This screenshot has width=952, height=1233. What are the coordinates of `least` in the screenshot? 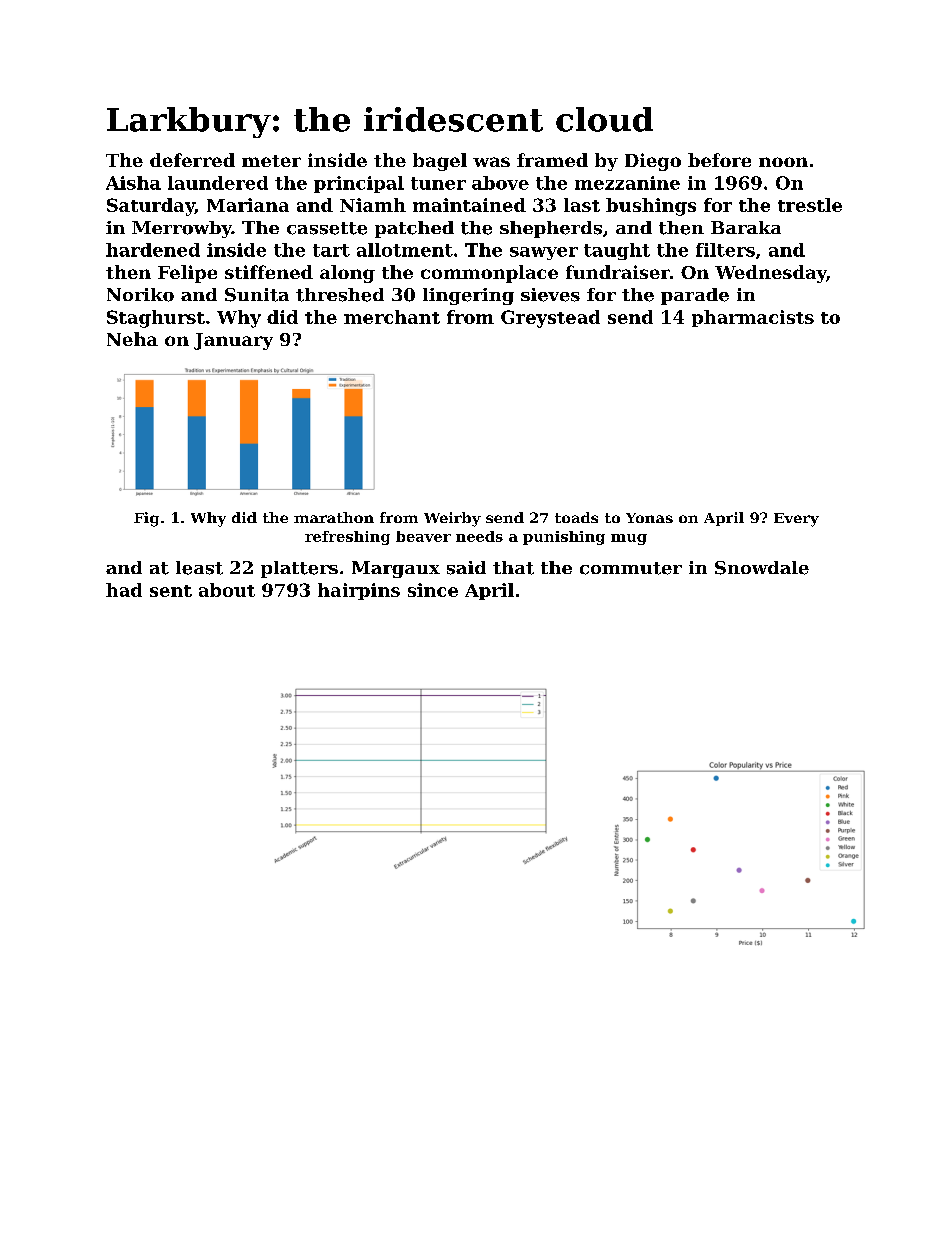 It's located at (199, 568).
